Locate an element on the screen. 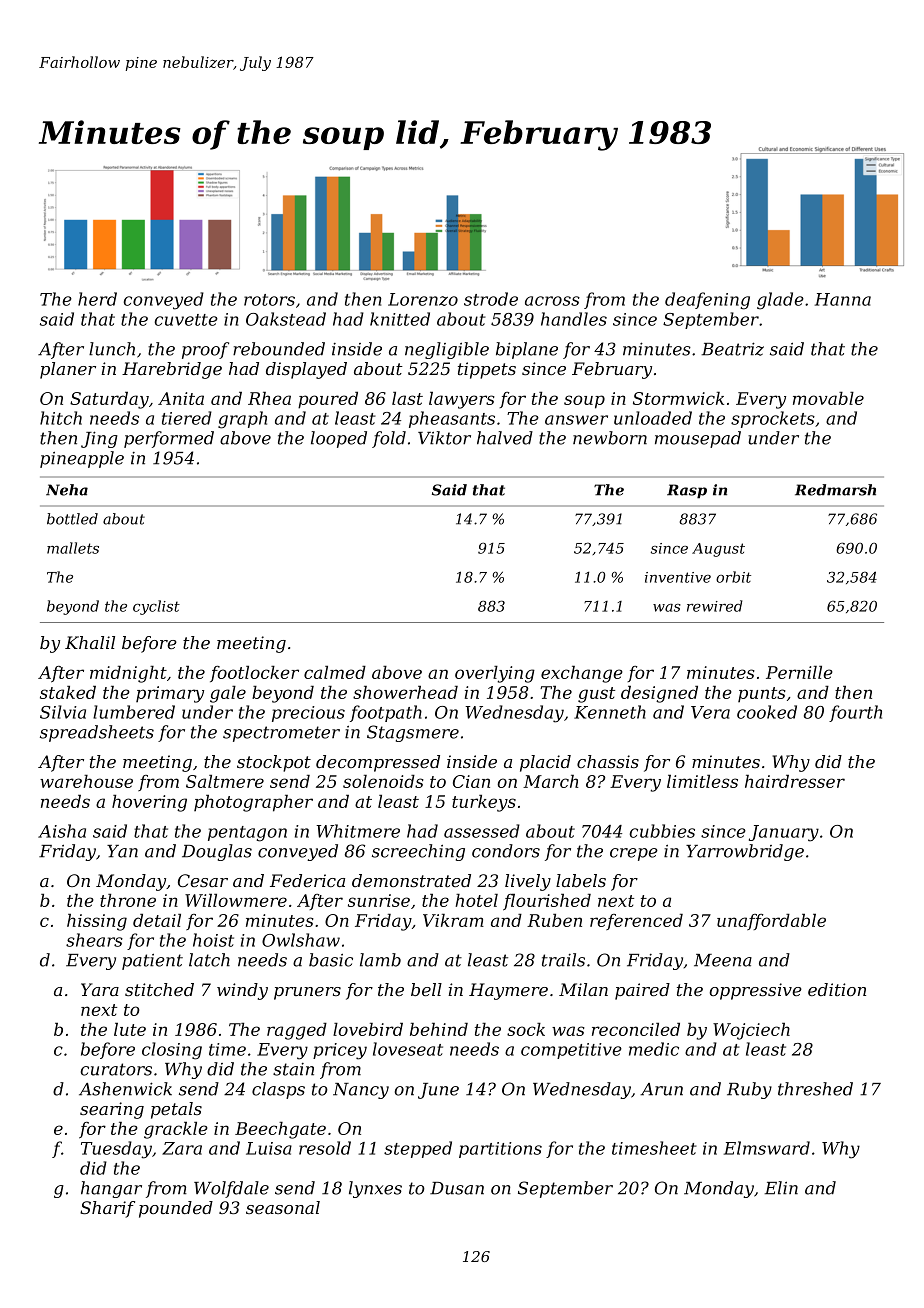 The image size is (924, 1308). knitted is located at coordinates (400, 319).
